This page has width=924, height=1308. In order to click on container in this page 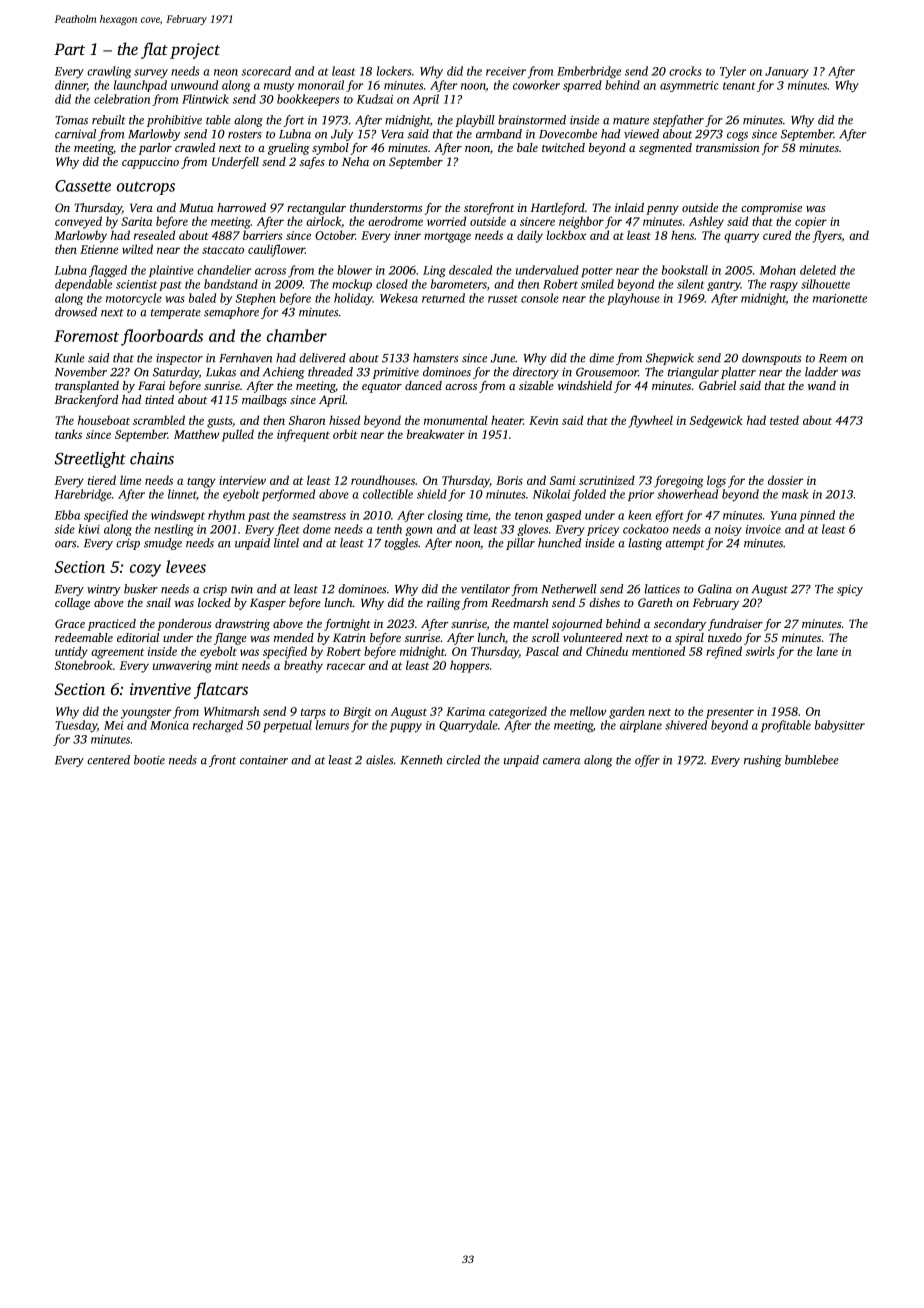, I will do `click(264, 760)`.
